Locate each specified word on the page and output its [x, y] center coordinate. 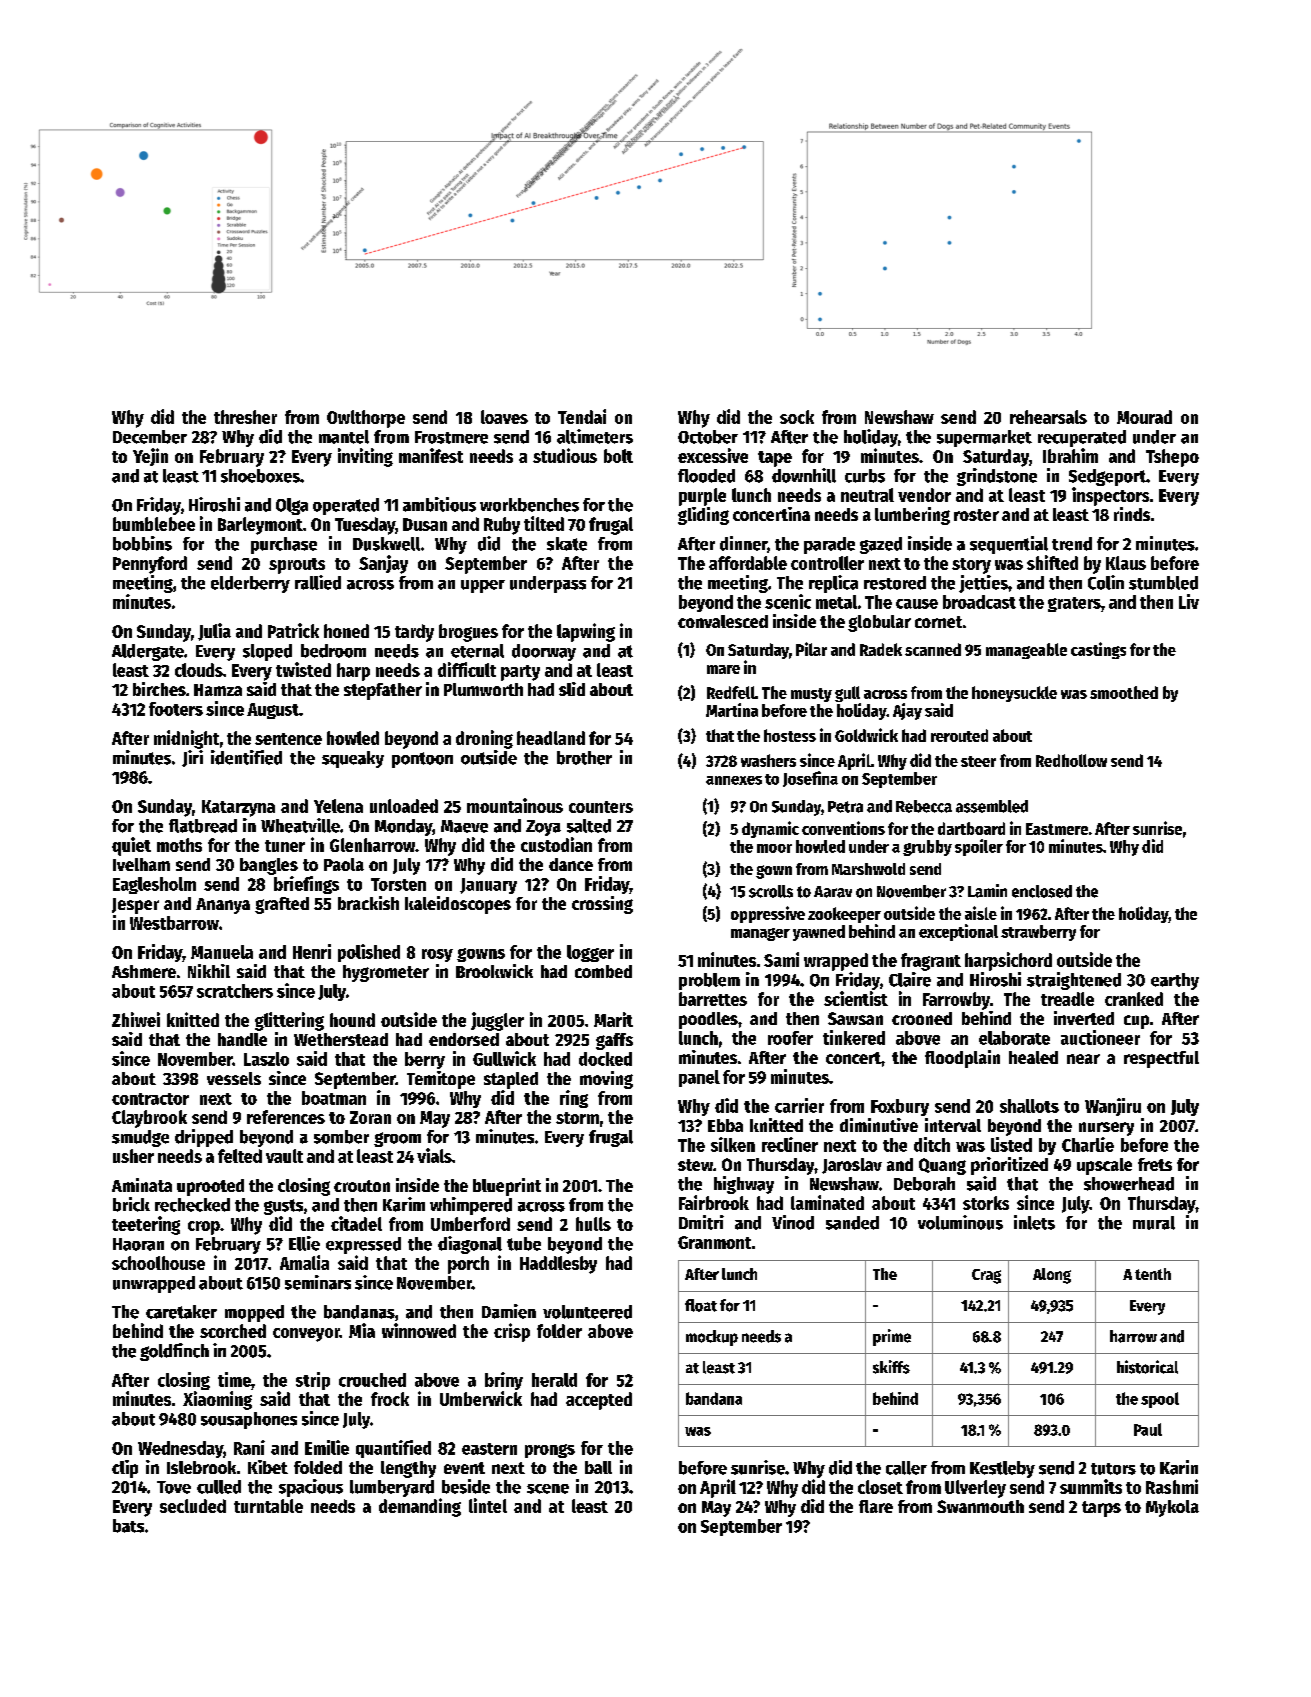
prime [892, 1337]
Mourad [1144, 417]
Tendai [582, 416]
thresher [245, 417]
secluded [193, 1506]
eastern [489, 1449]
